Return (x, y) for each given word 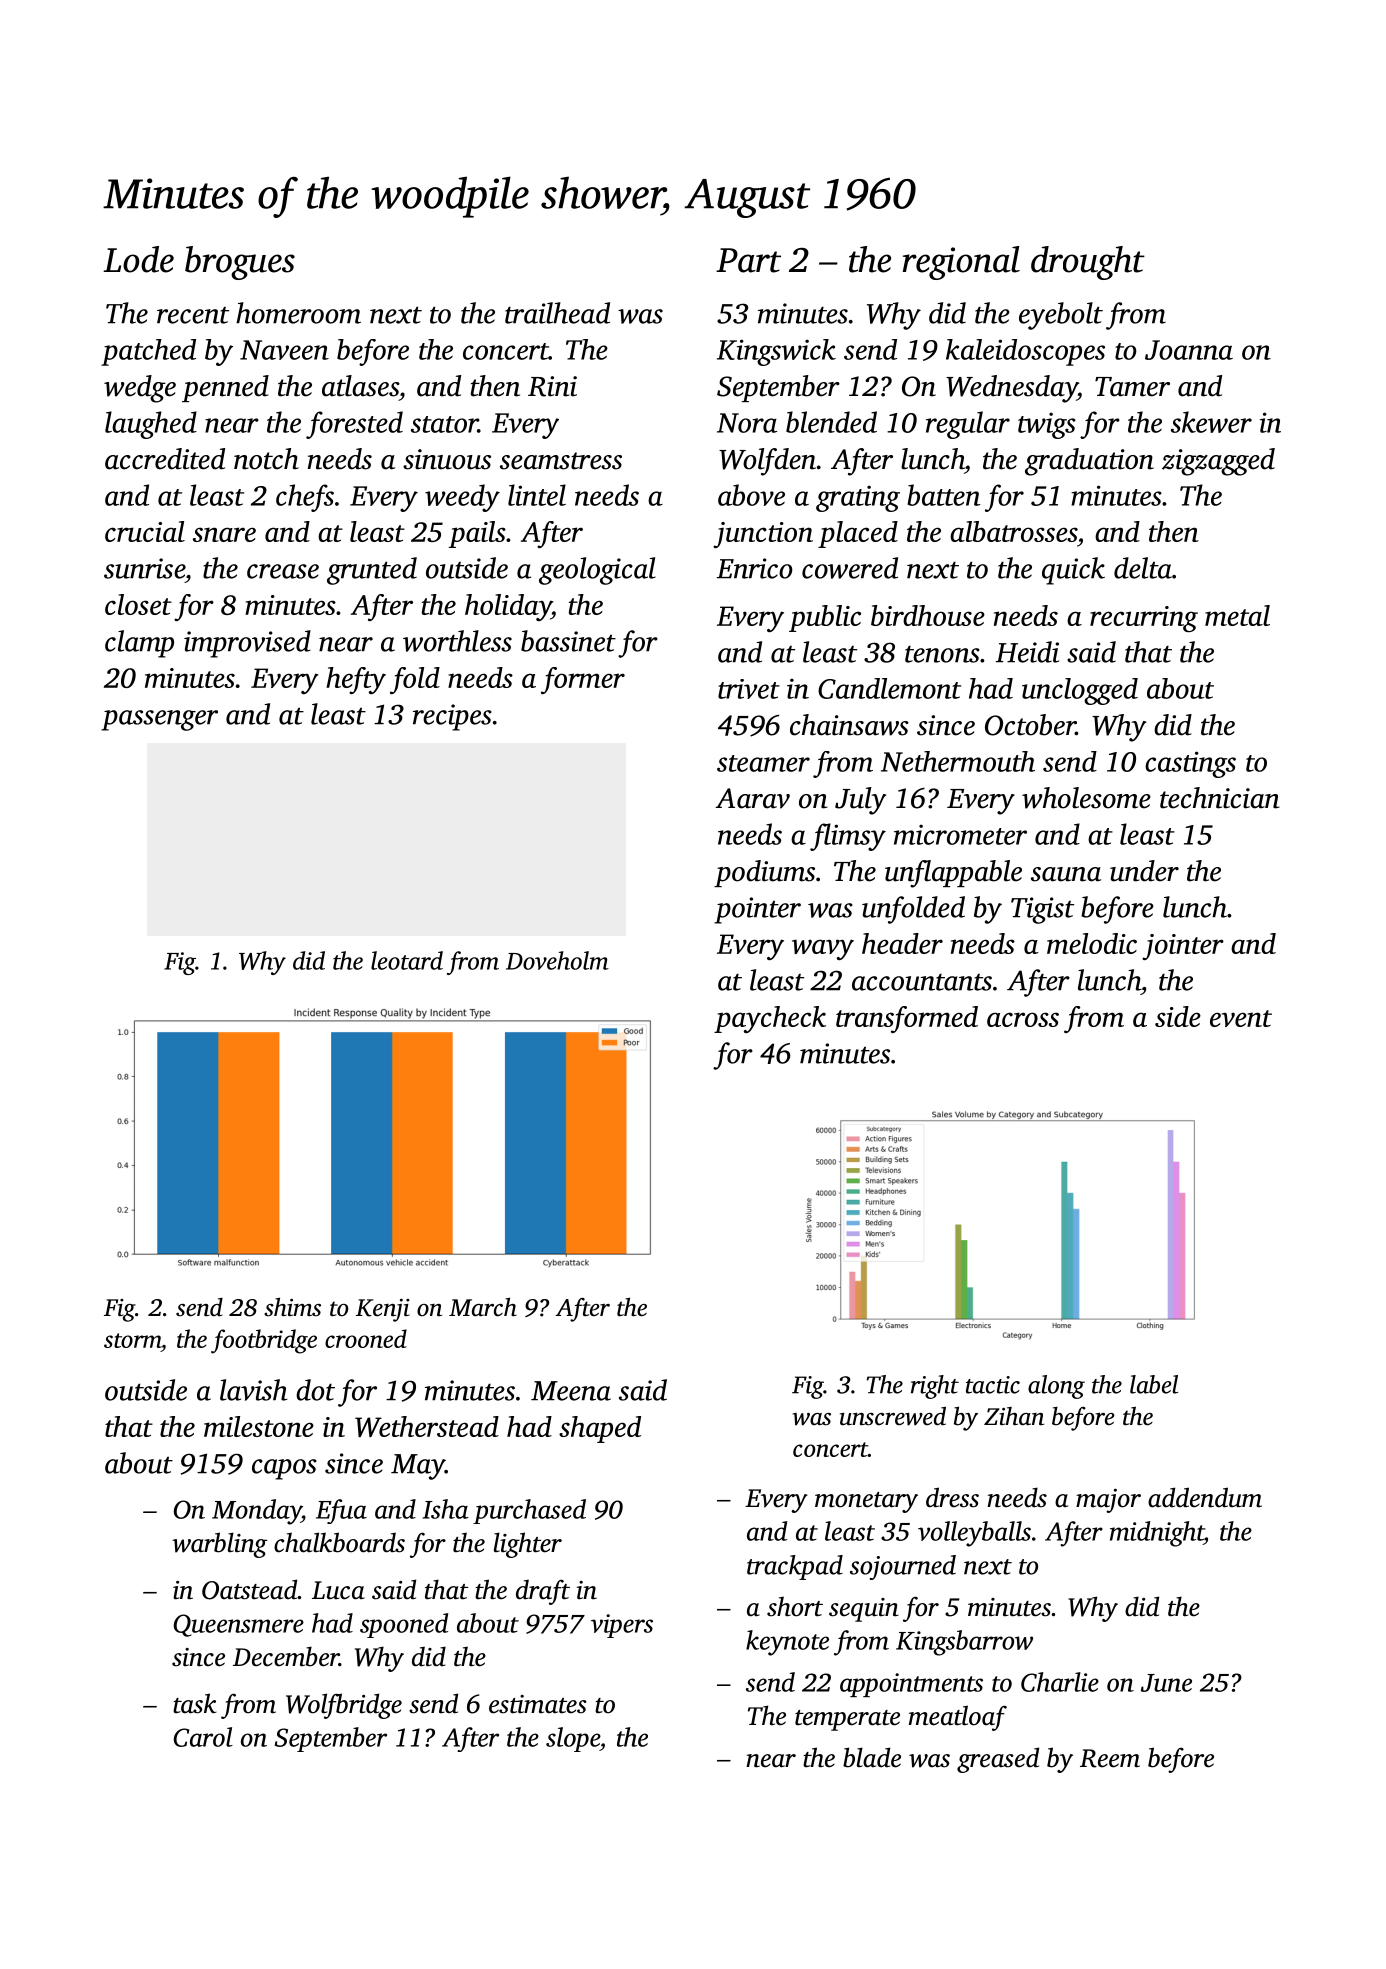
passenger (159, 720)
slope (573, 1739)
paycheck (770, 1019)
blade (872, 1757)
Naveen (284, 350)
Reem (1110, 1758)
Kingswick (776, 352)
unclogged (1080, 691)
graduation (1089, 462)
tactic (993, 1385)
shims (292, 1307)
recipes (452, 717)
